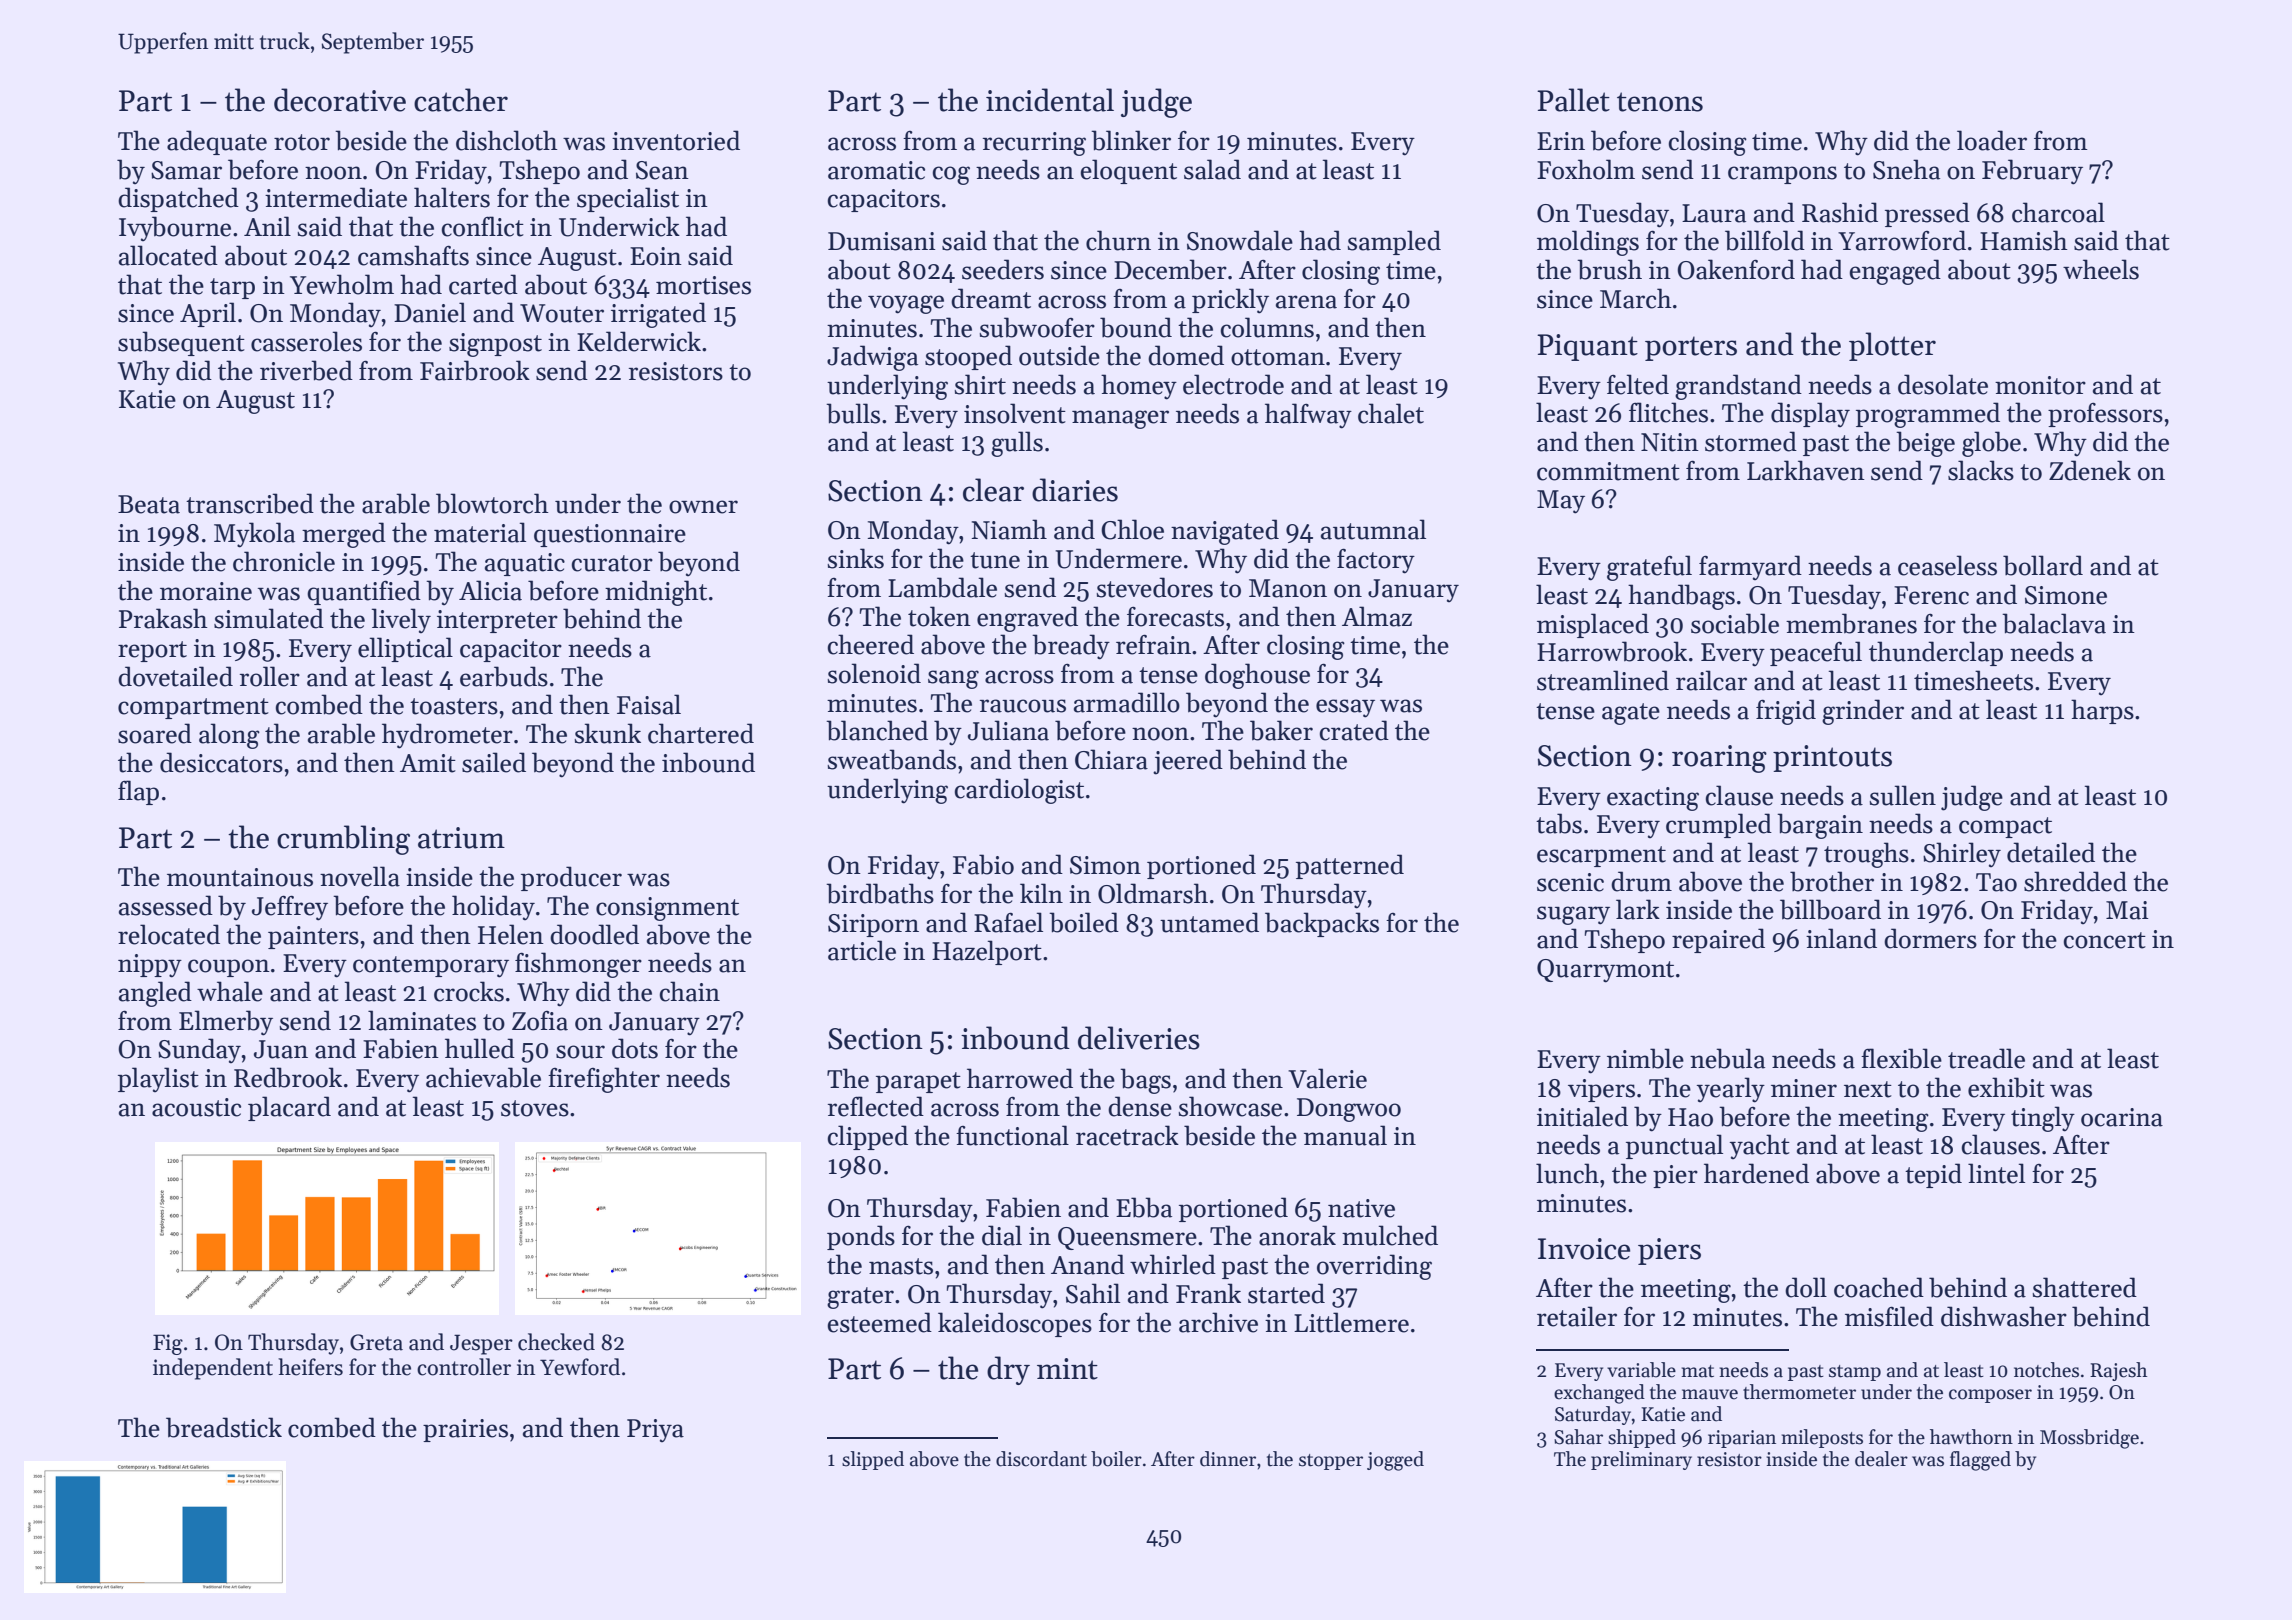  I want to click on anorak, so click(1297, 1235).
